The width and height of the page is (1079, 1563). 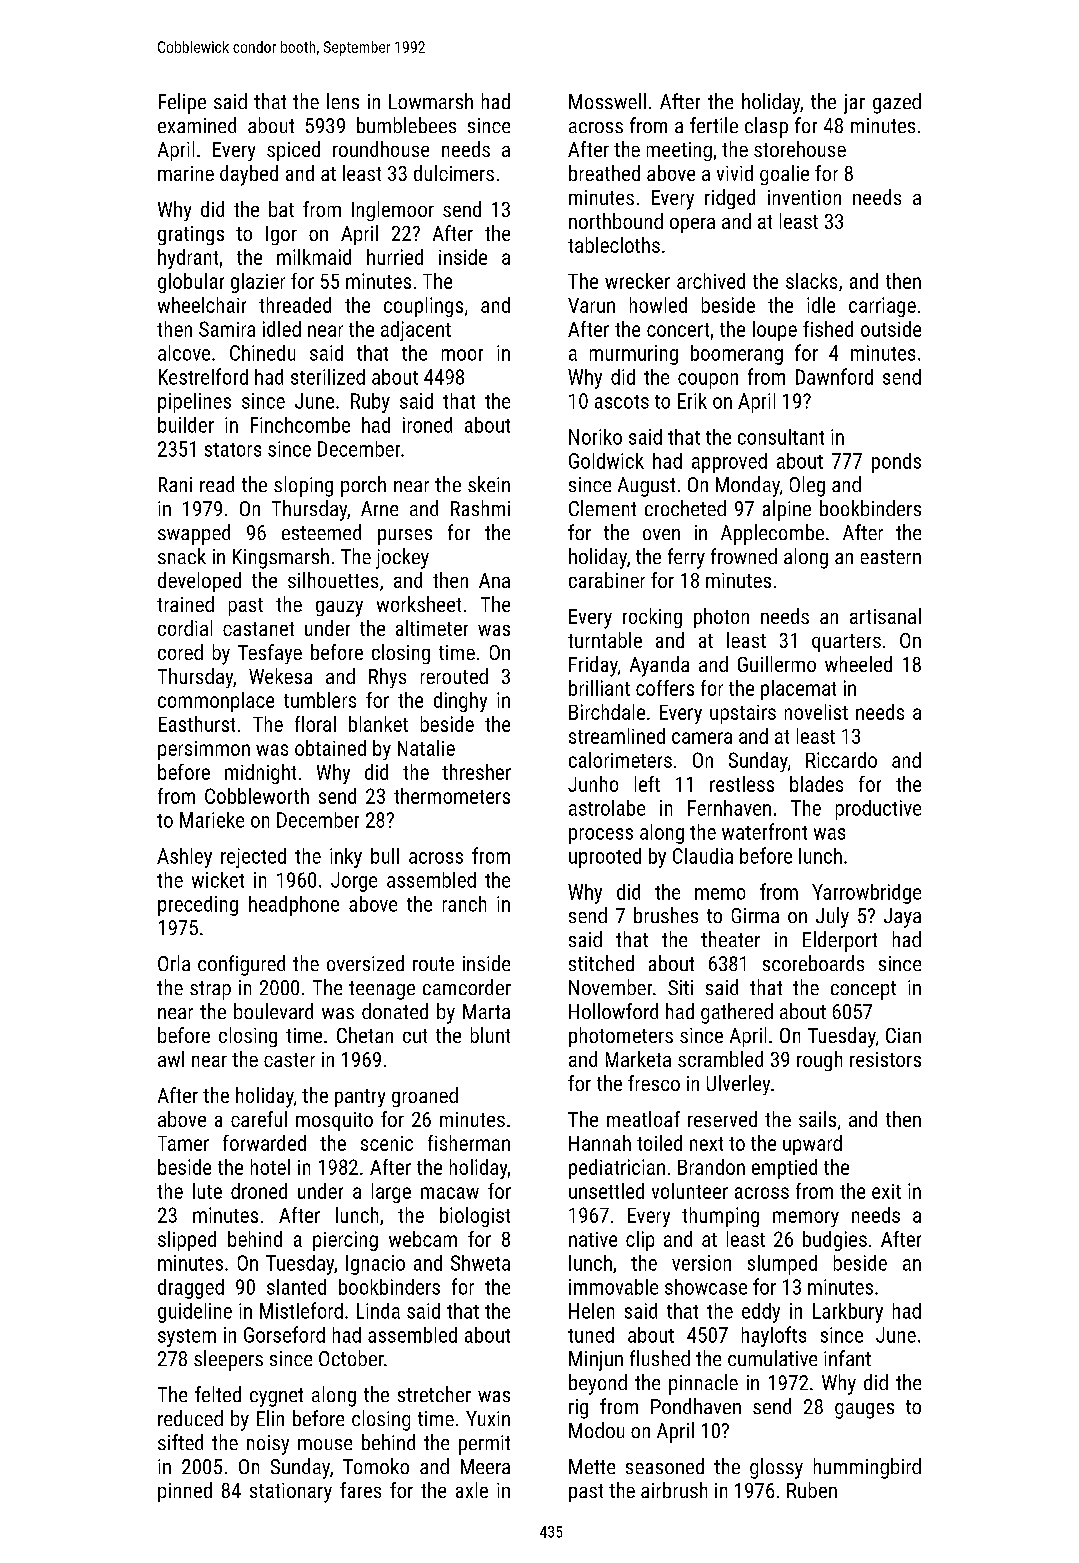 I want to click on eastern, so click(x=891, y=557).
